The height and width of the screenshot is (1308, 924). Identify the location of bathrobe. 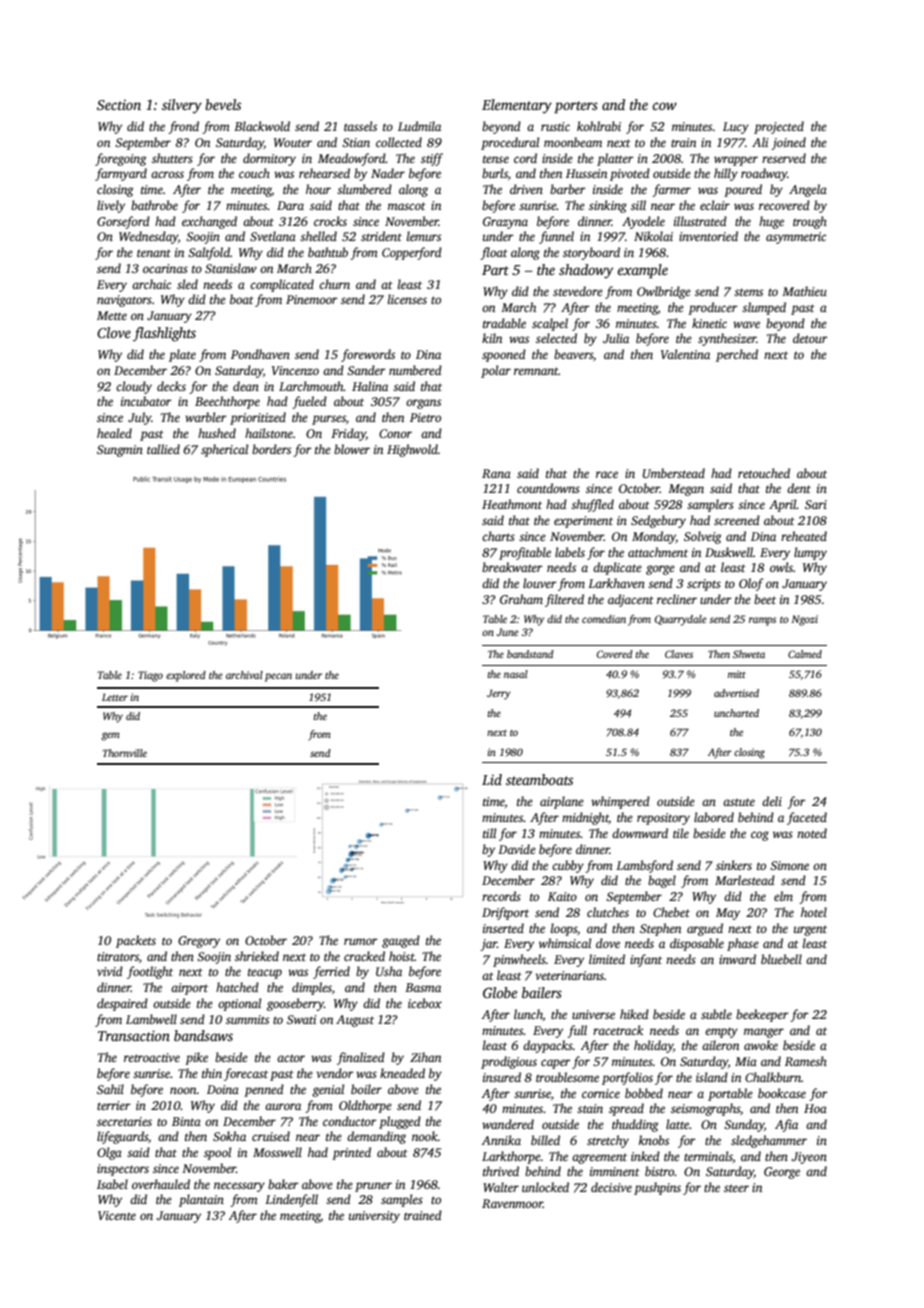
(154, 205).
